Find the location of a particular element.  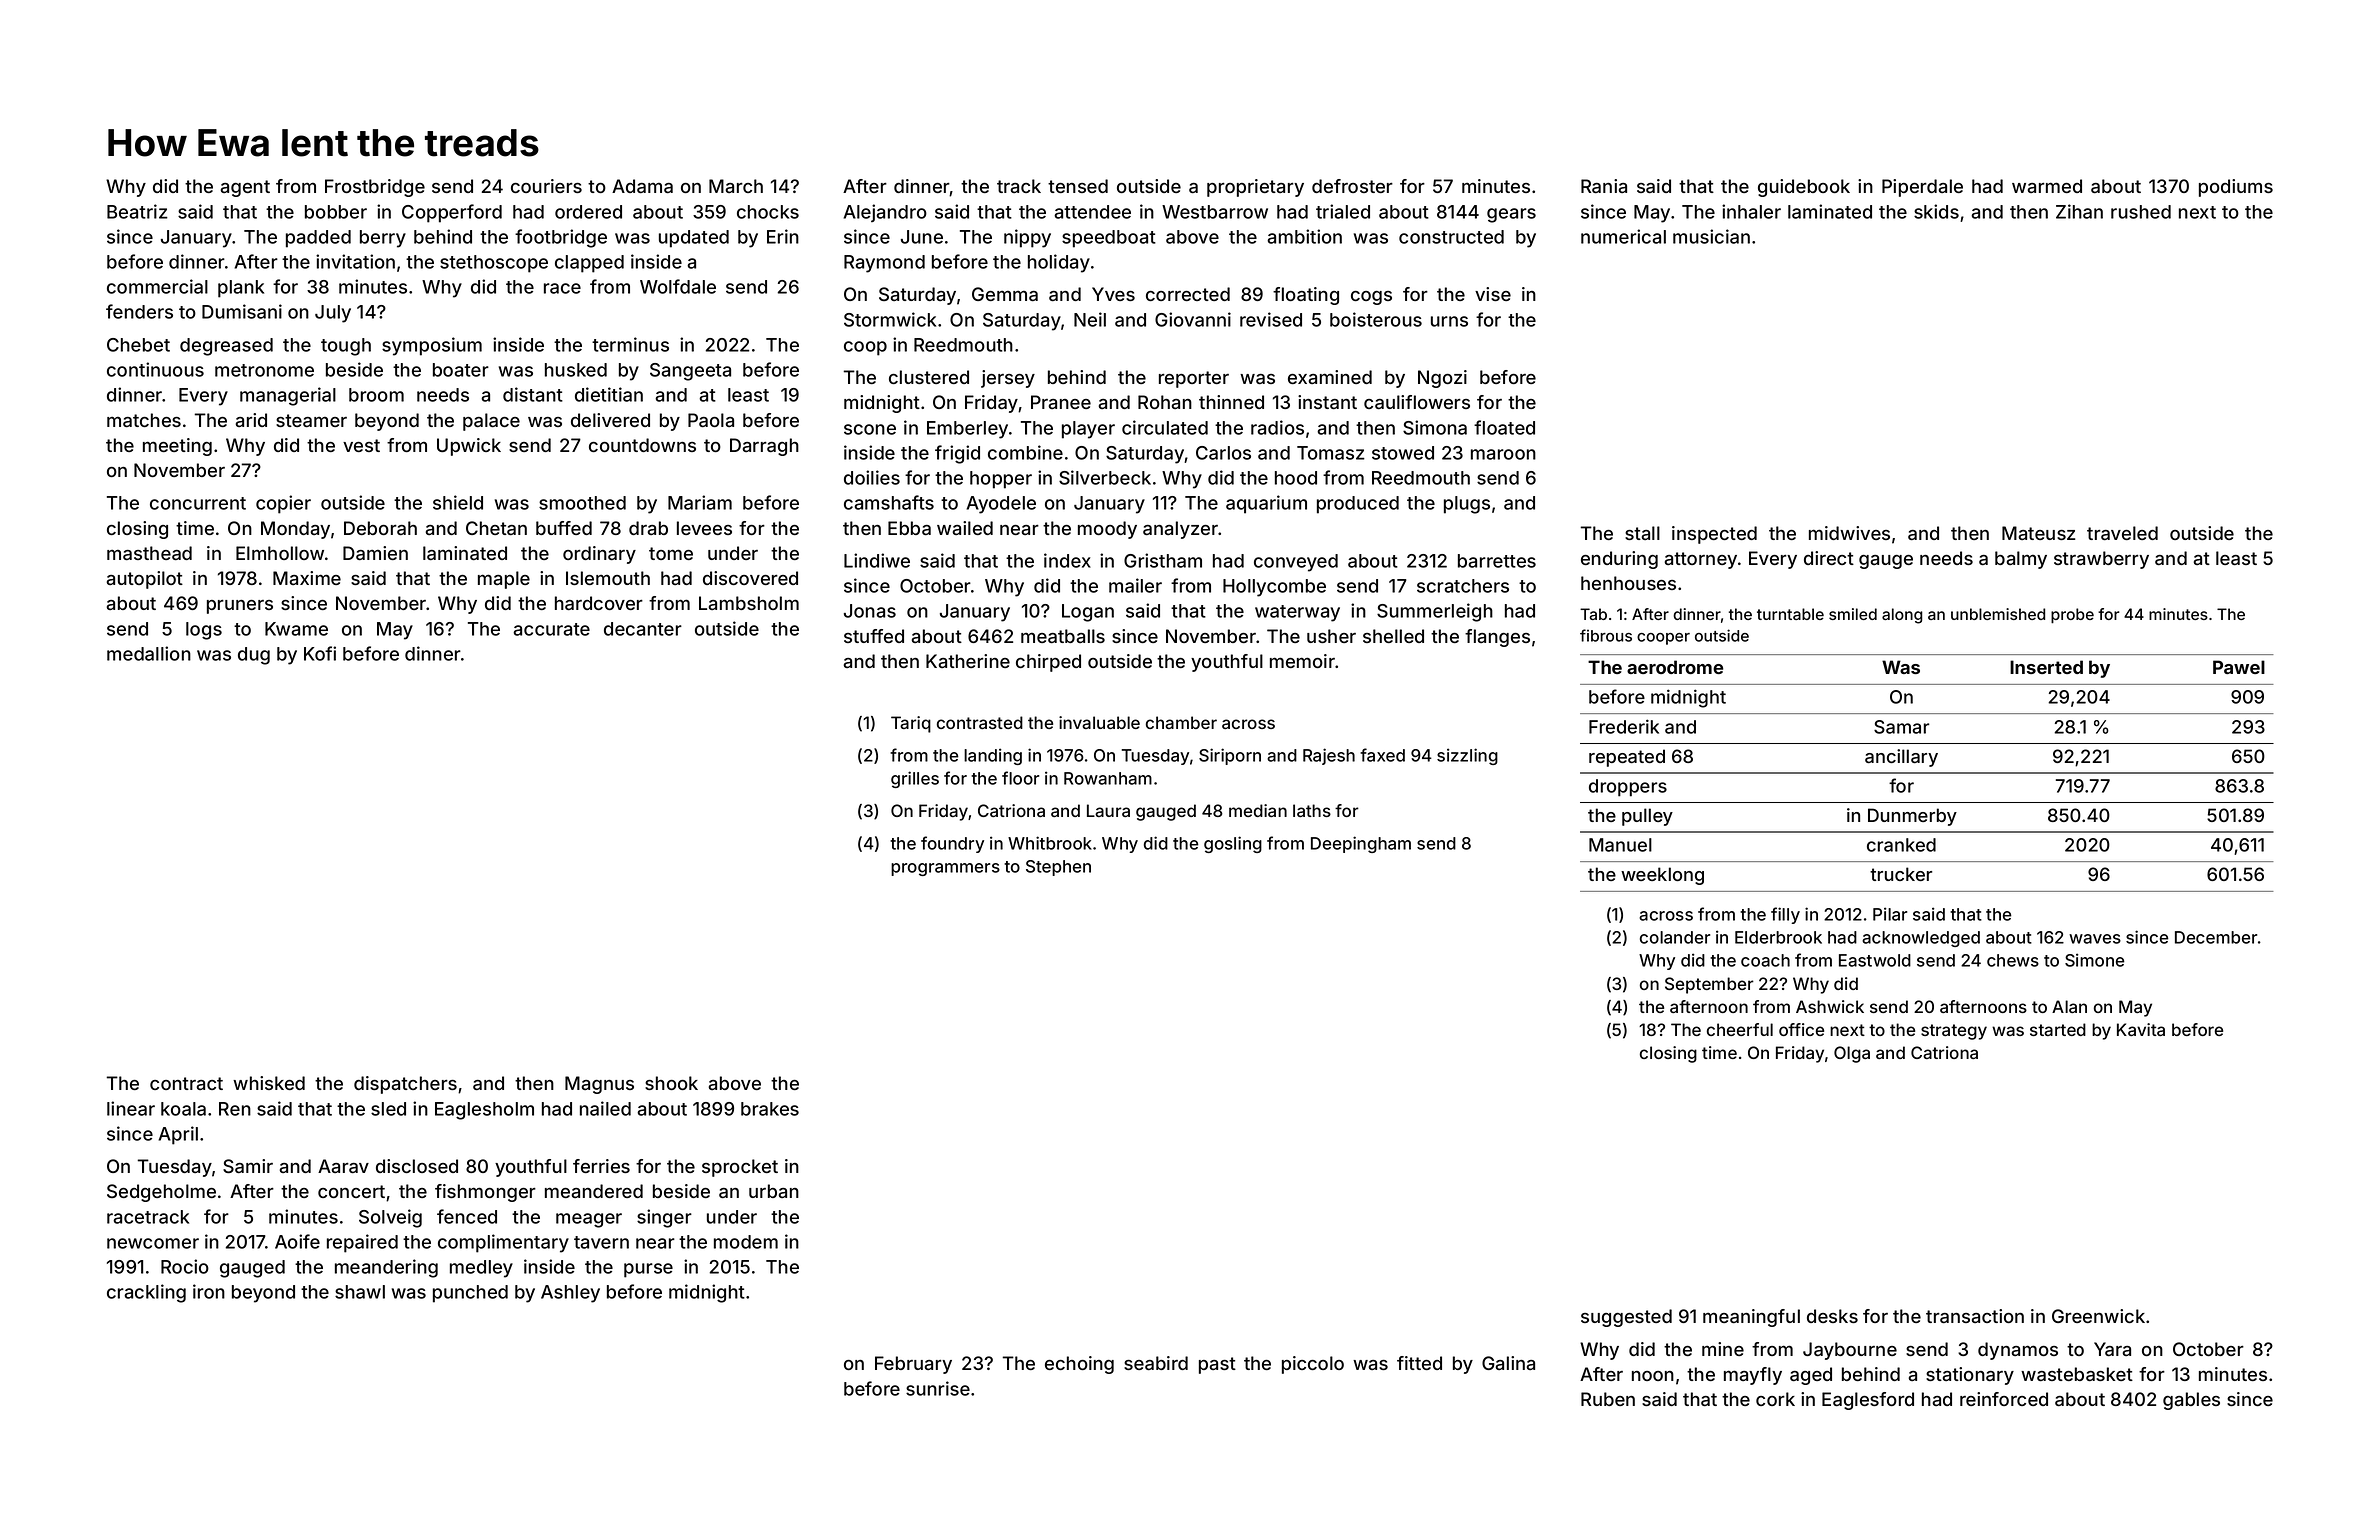

brakes is located at coordinates (770, 1109).
